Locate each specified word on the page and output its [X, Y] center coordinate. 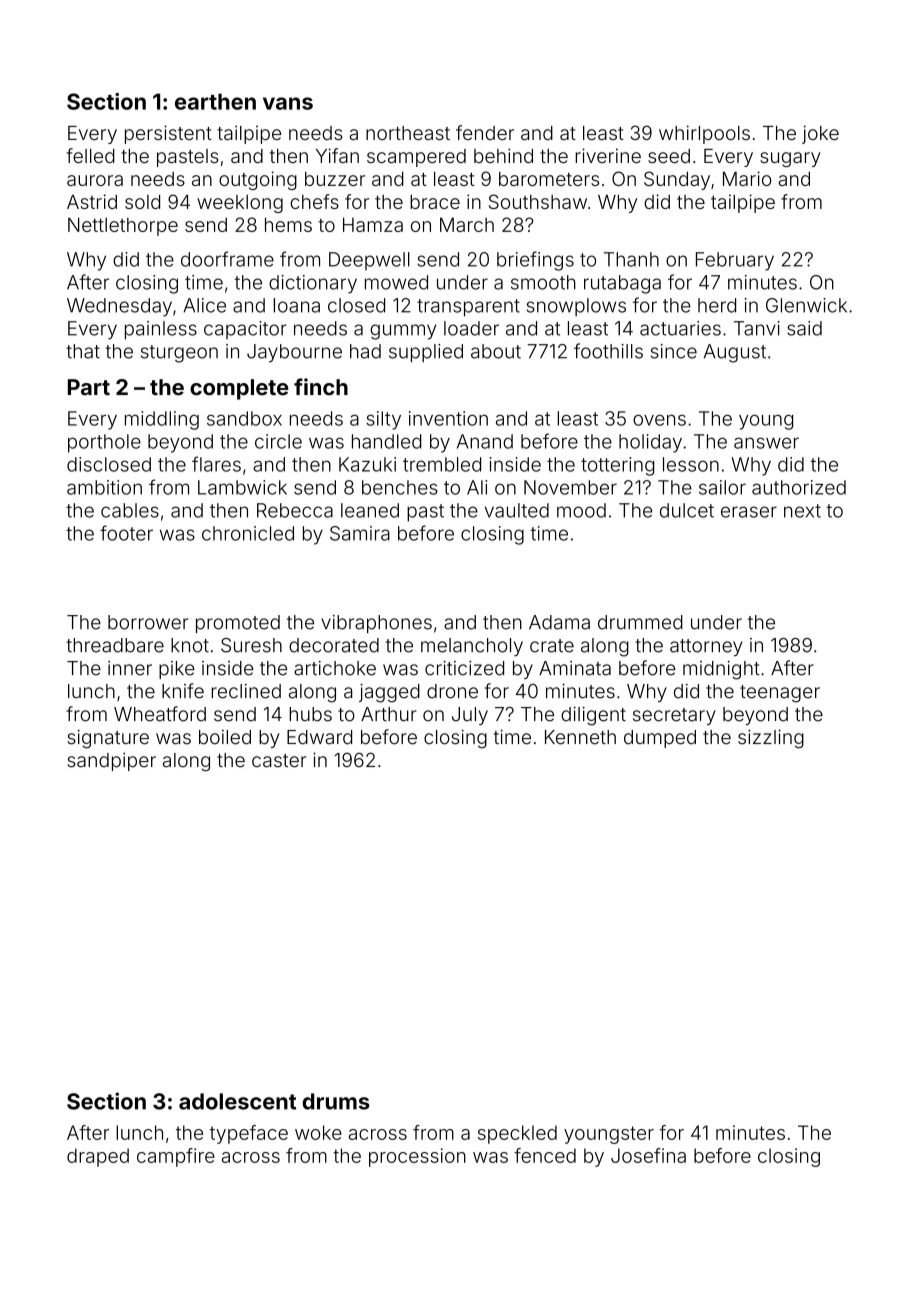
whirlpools [704, 134]
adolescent [237, 1101]
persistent [168, 134]
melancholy [472, 647]
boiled [225, 737]
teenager [780, 694]
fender [485, 132]
